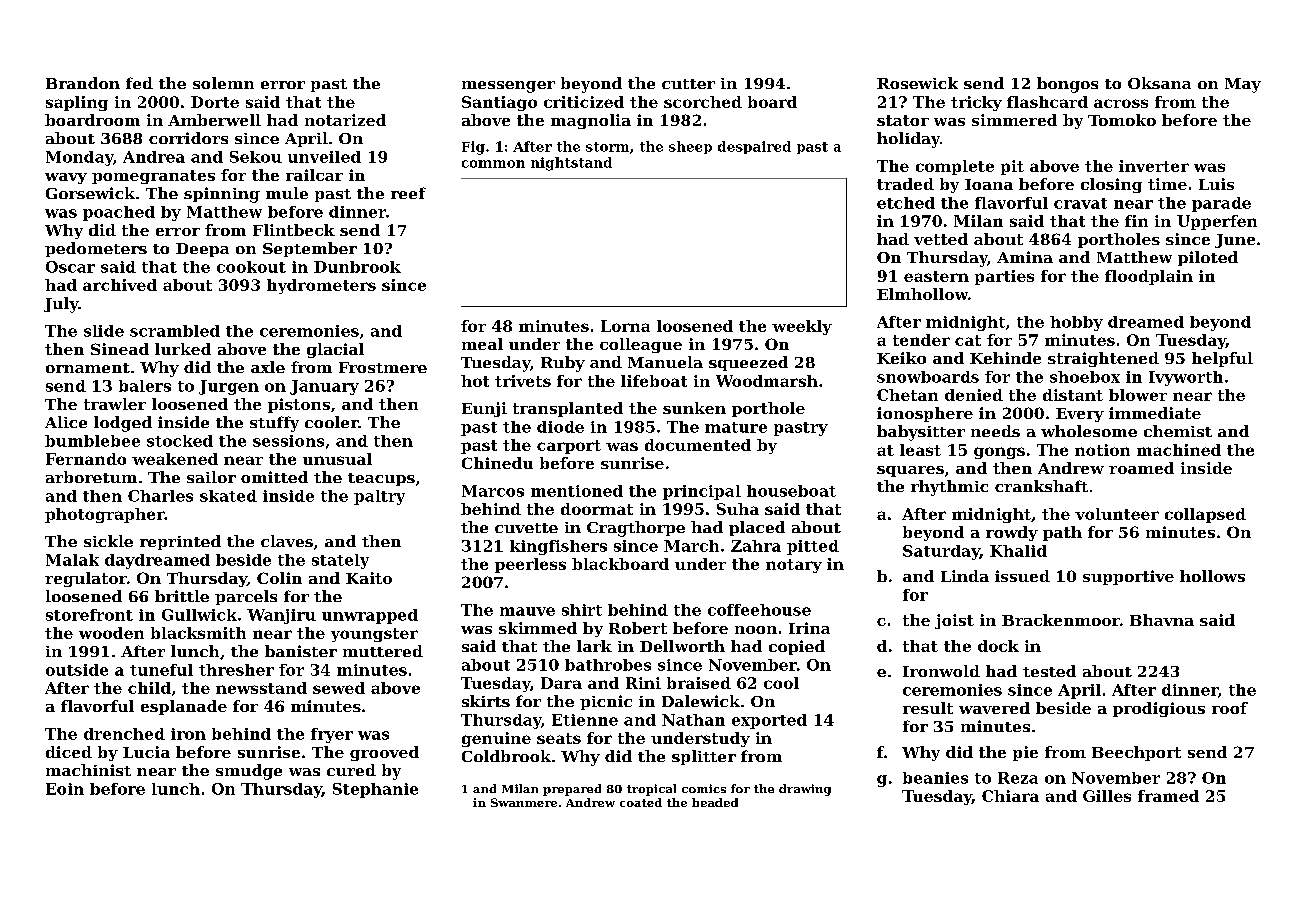  What do you see at coordinates (1149, 277) in the screenshot?
I see `floodplain` at bounding box center [1149, 277].
